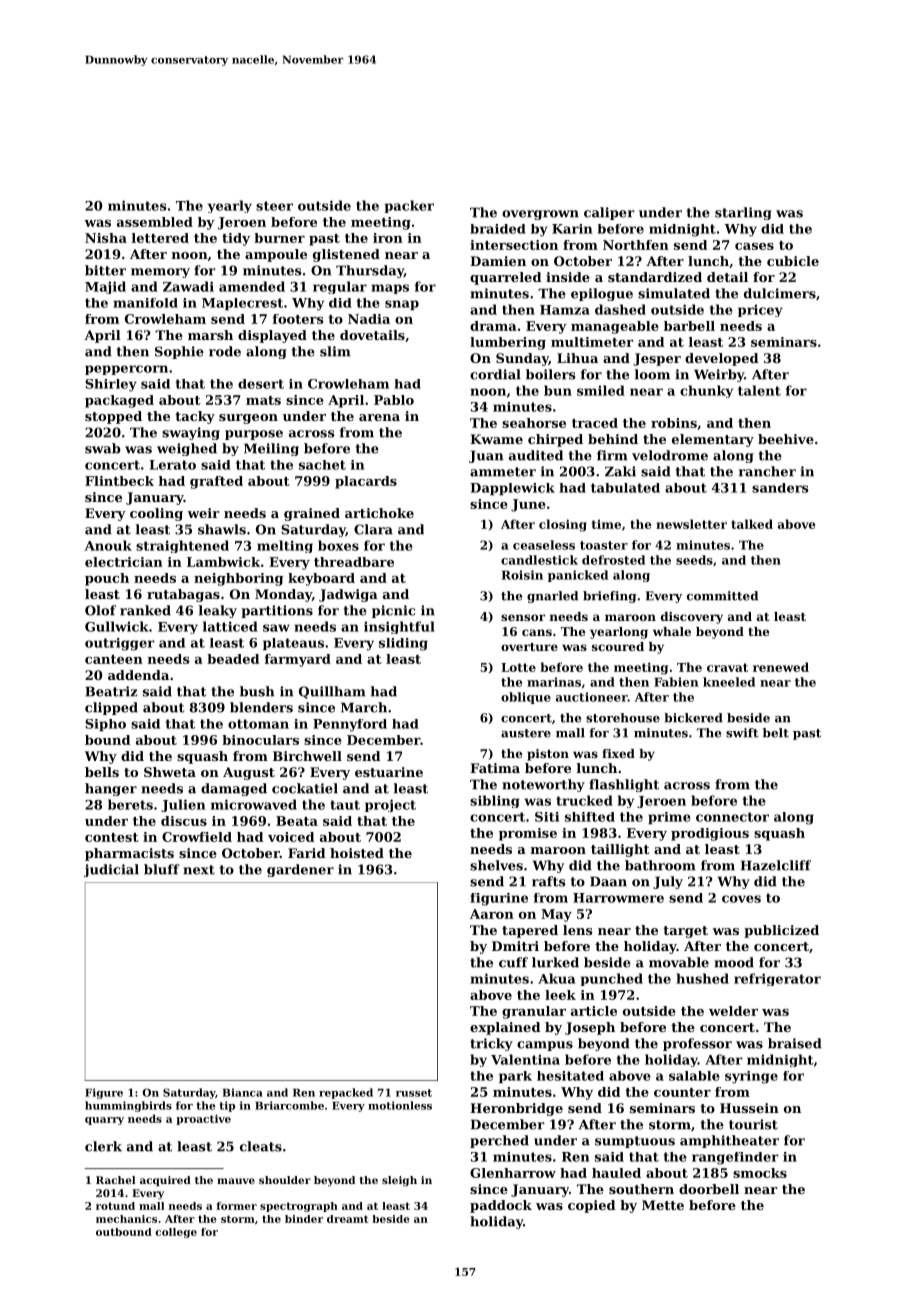  I want to click on next, so click(199, 870).
